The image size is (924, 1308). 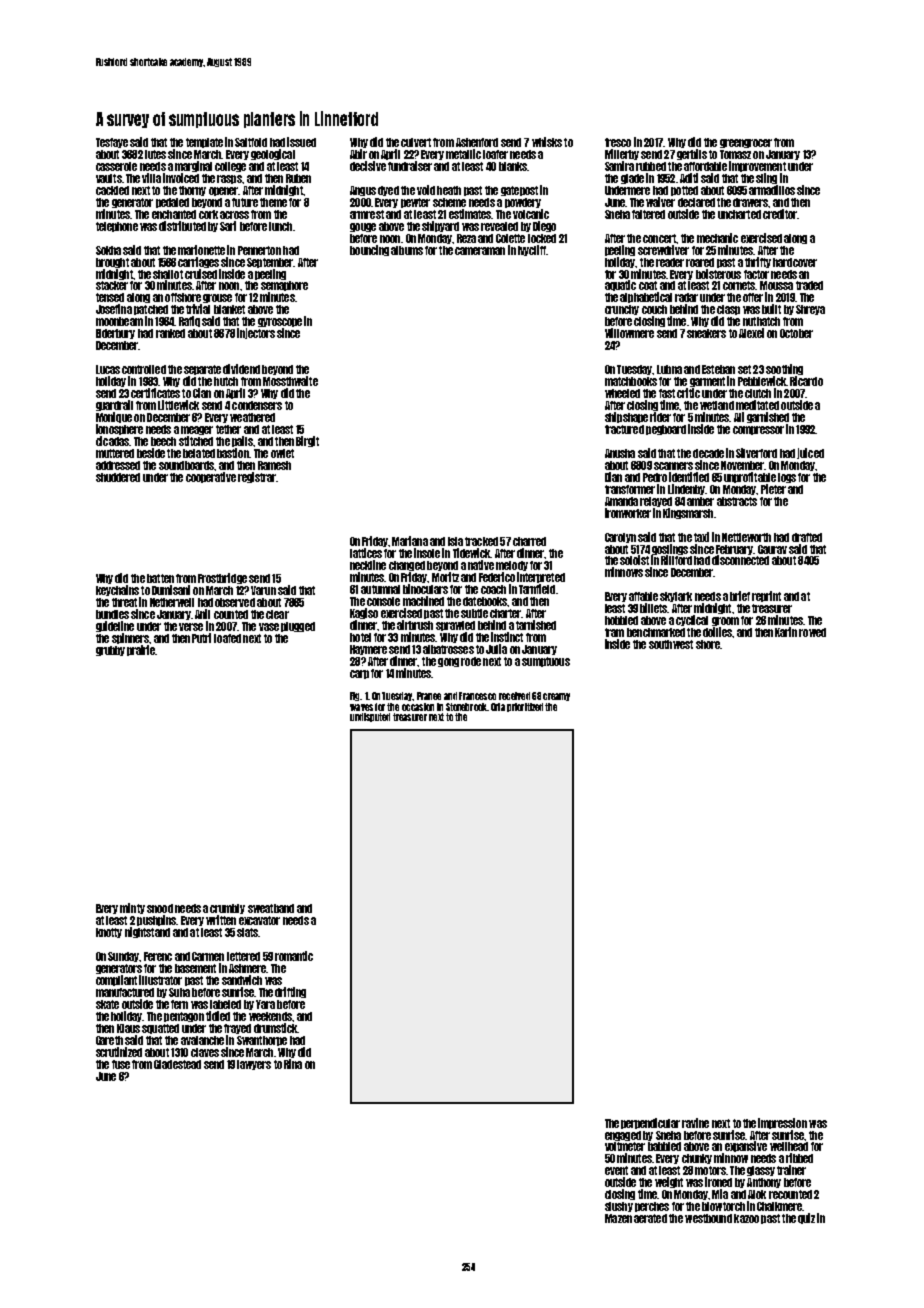 What do you see at coordinates (117, 590) in the page?
I see `keychains` at bounding box center [117, 590].
